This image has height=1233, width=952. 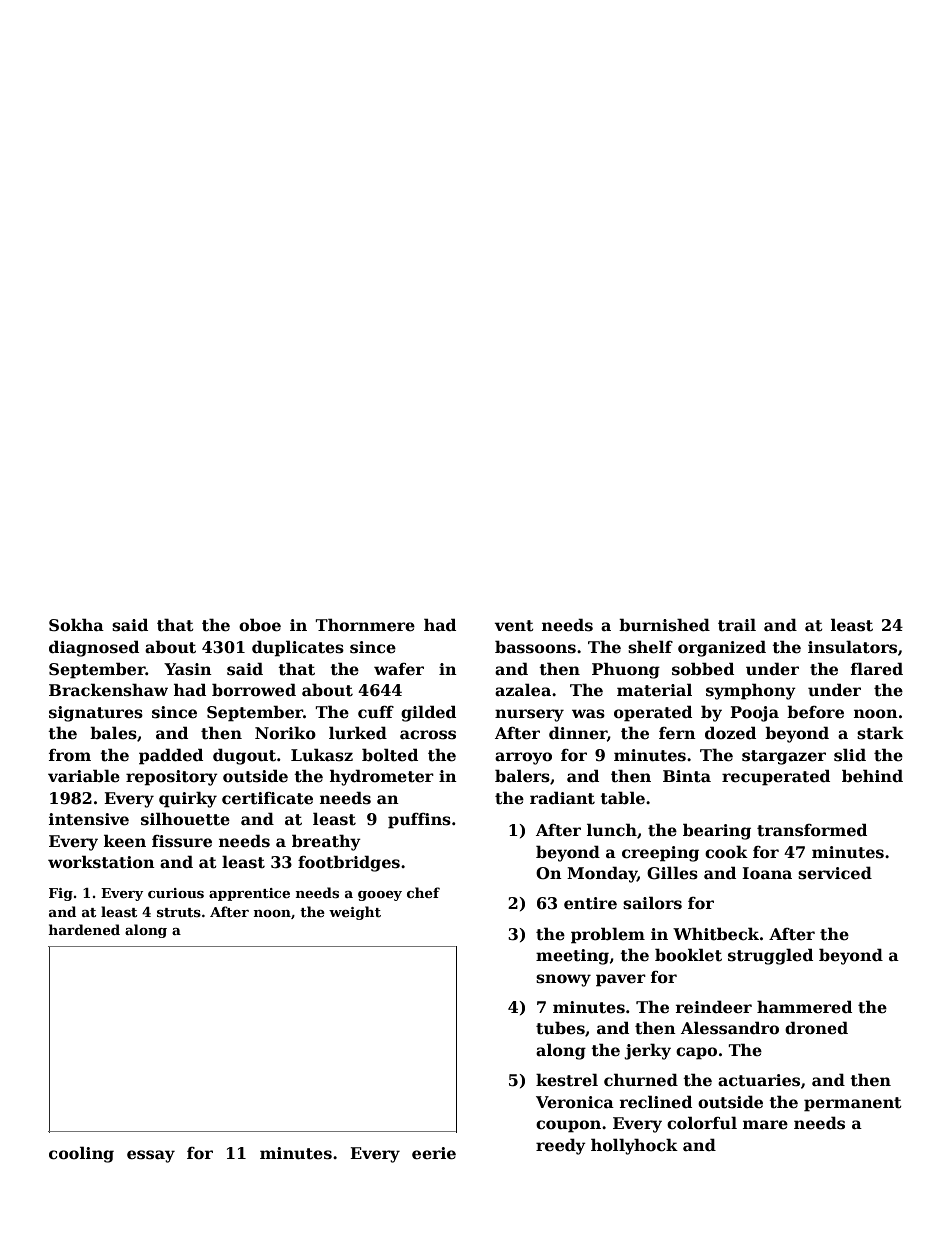 I want to click on oboe, so click(x=260, y=625).
